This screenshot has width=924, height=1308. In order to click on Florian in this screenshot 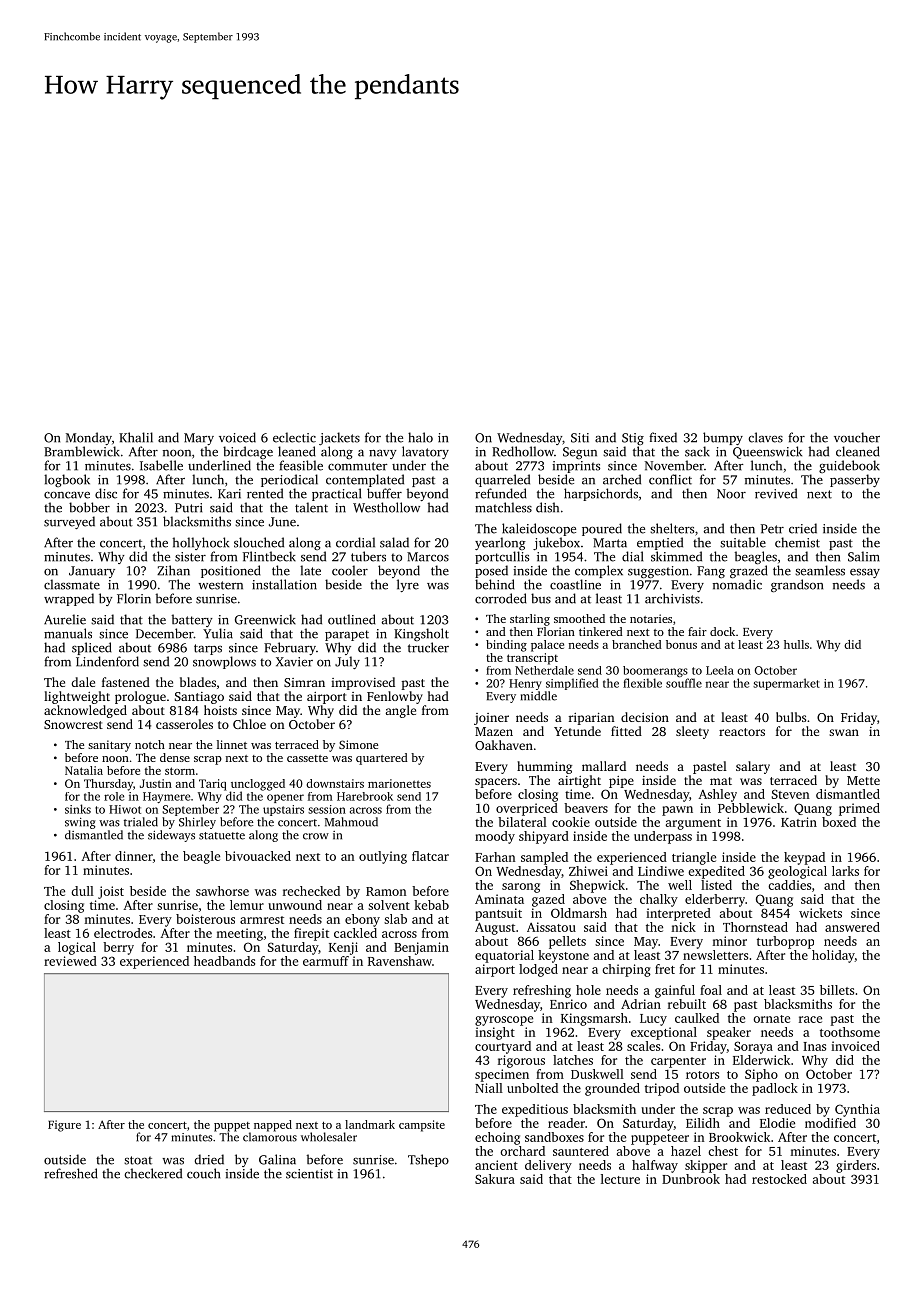, I will do `click(556, 631)`.
